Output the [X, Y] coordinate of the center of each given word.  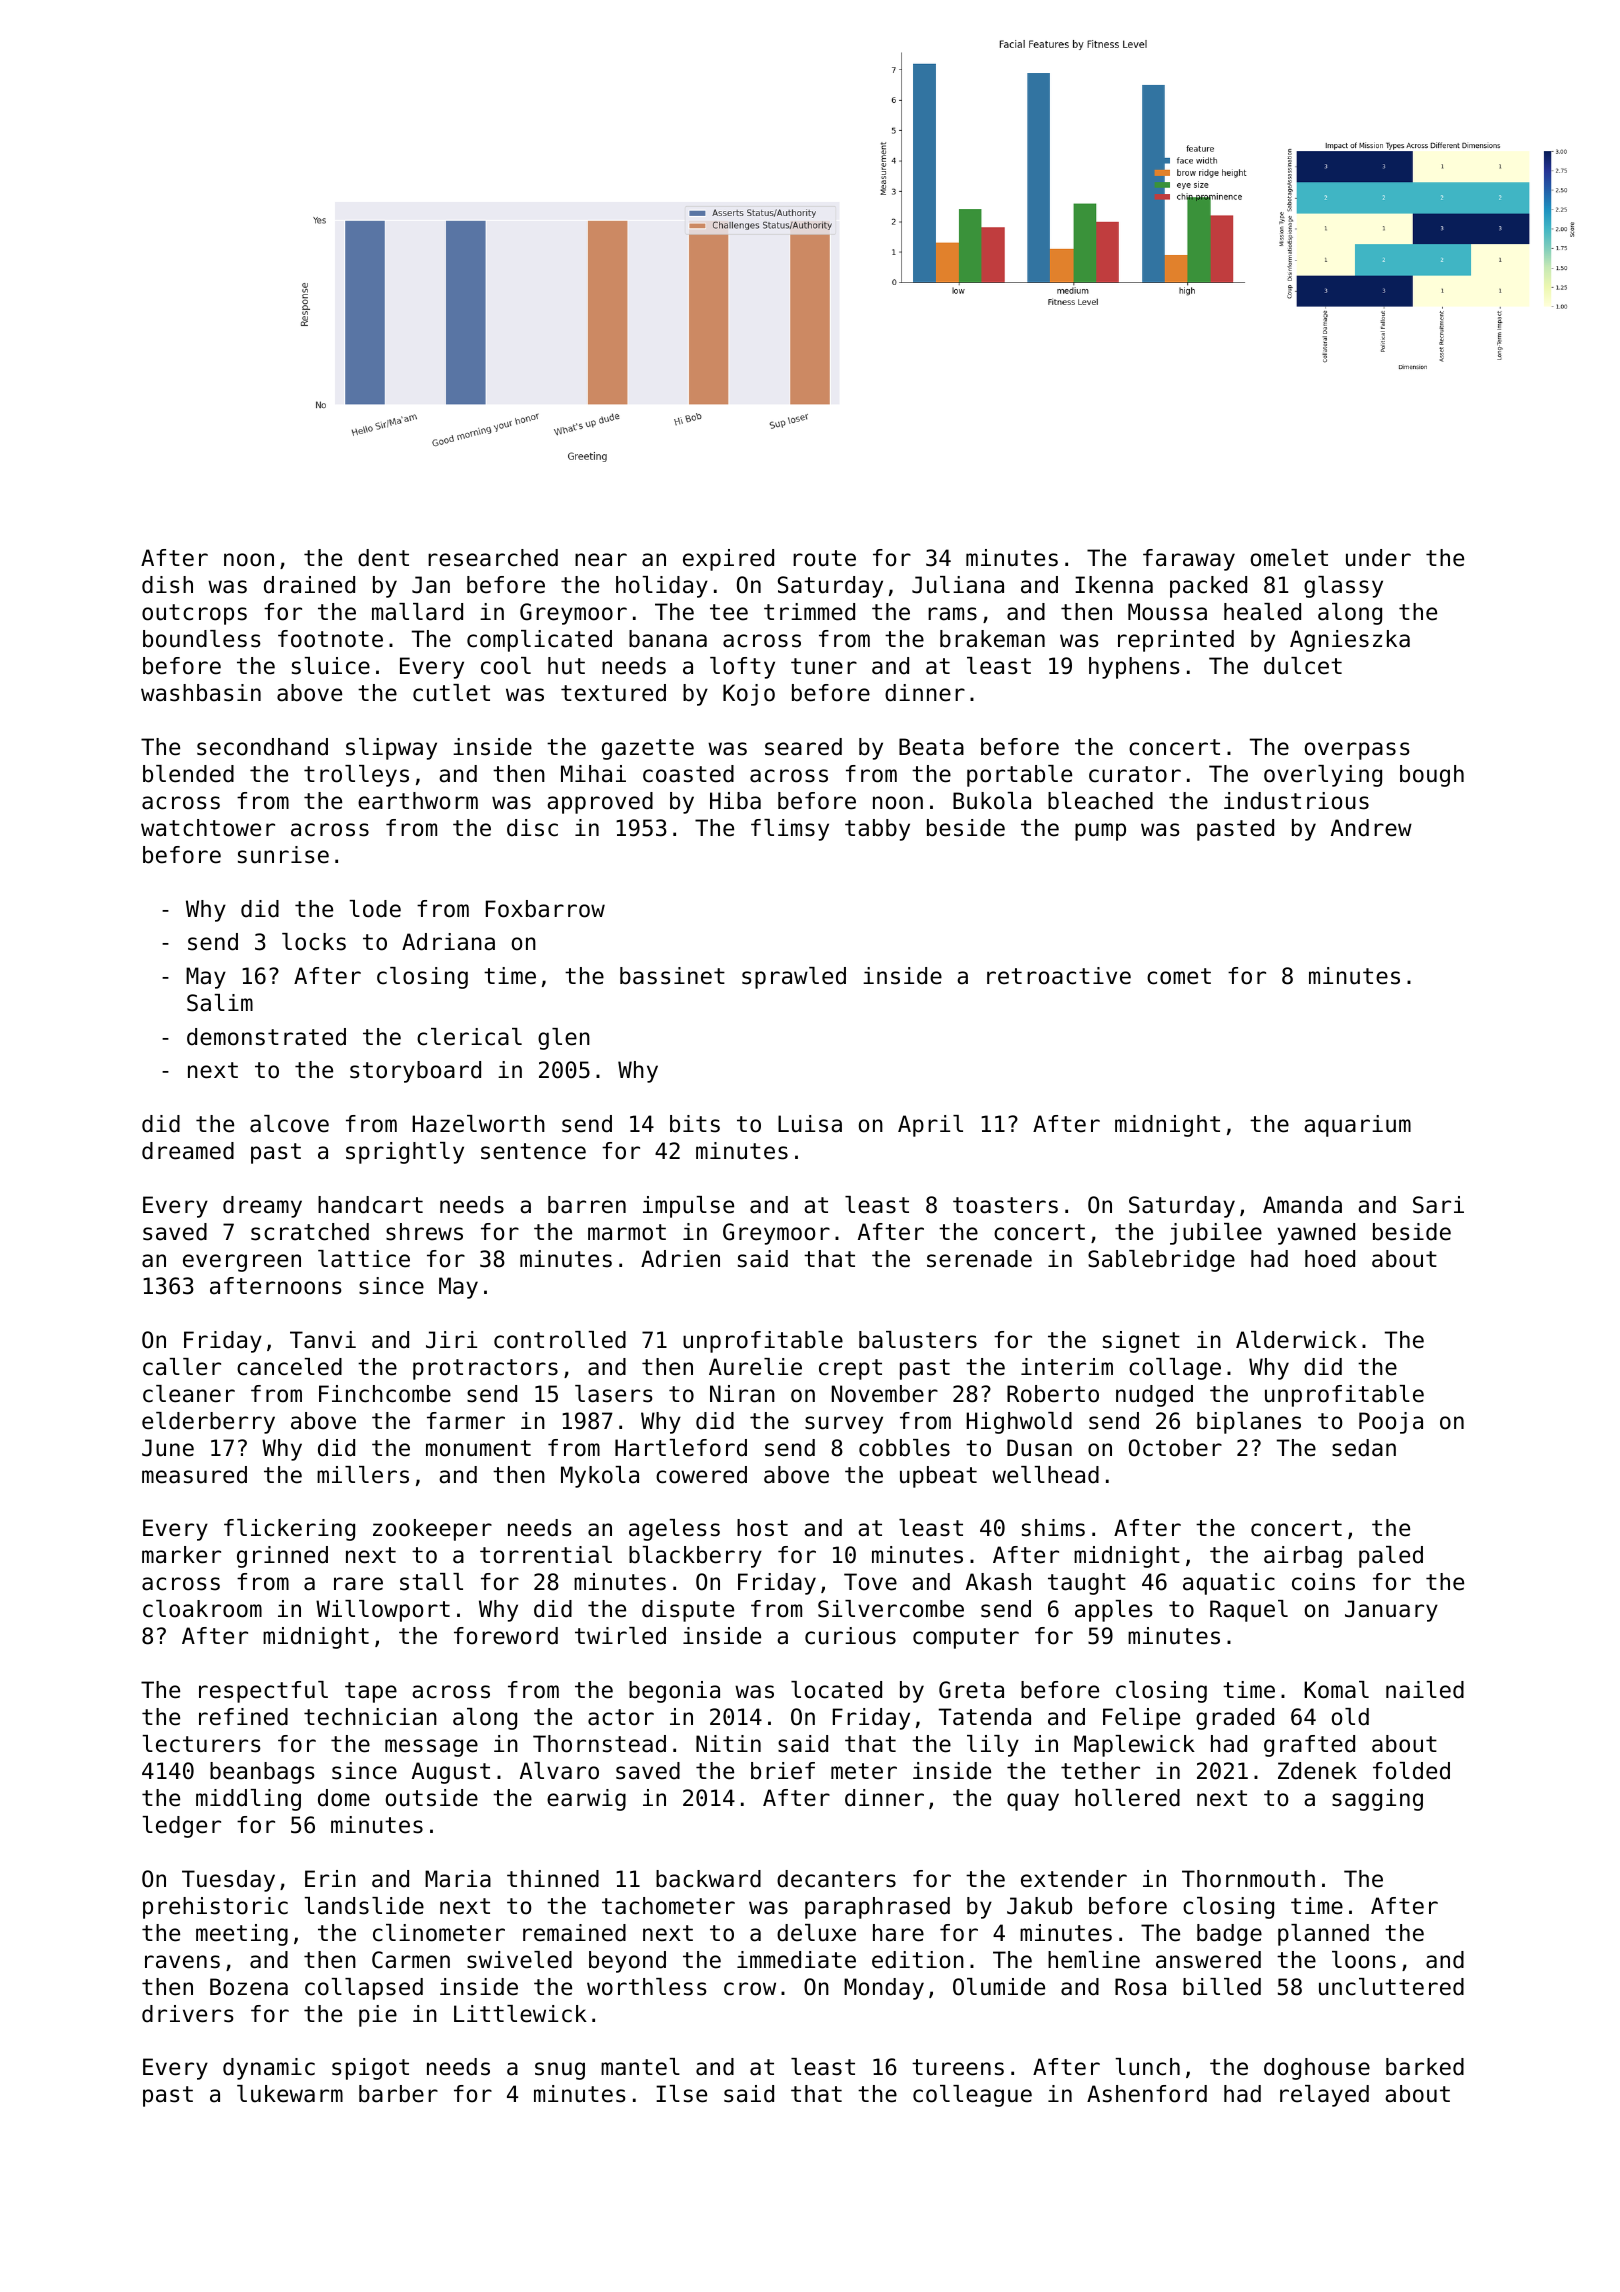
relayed [1324, 2096]
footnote [330, 639]
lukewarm [290, 2094]
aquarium [1357, 1126]
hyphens [1134, 668]
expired [728, 560]
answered [1208, 1960]
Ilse [681, 2094]
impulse [688, 1207]
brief [783, 1771]
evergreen [242, 1263]
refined [243, 1717]
